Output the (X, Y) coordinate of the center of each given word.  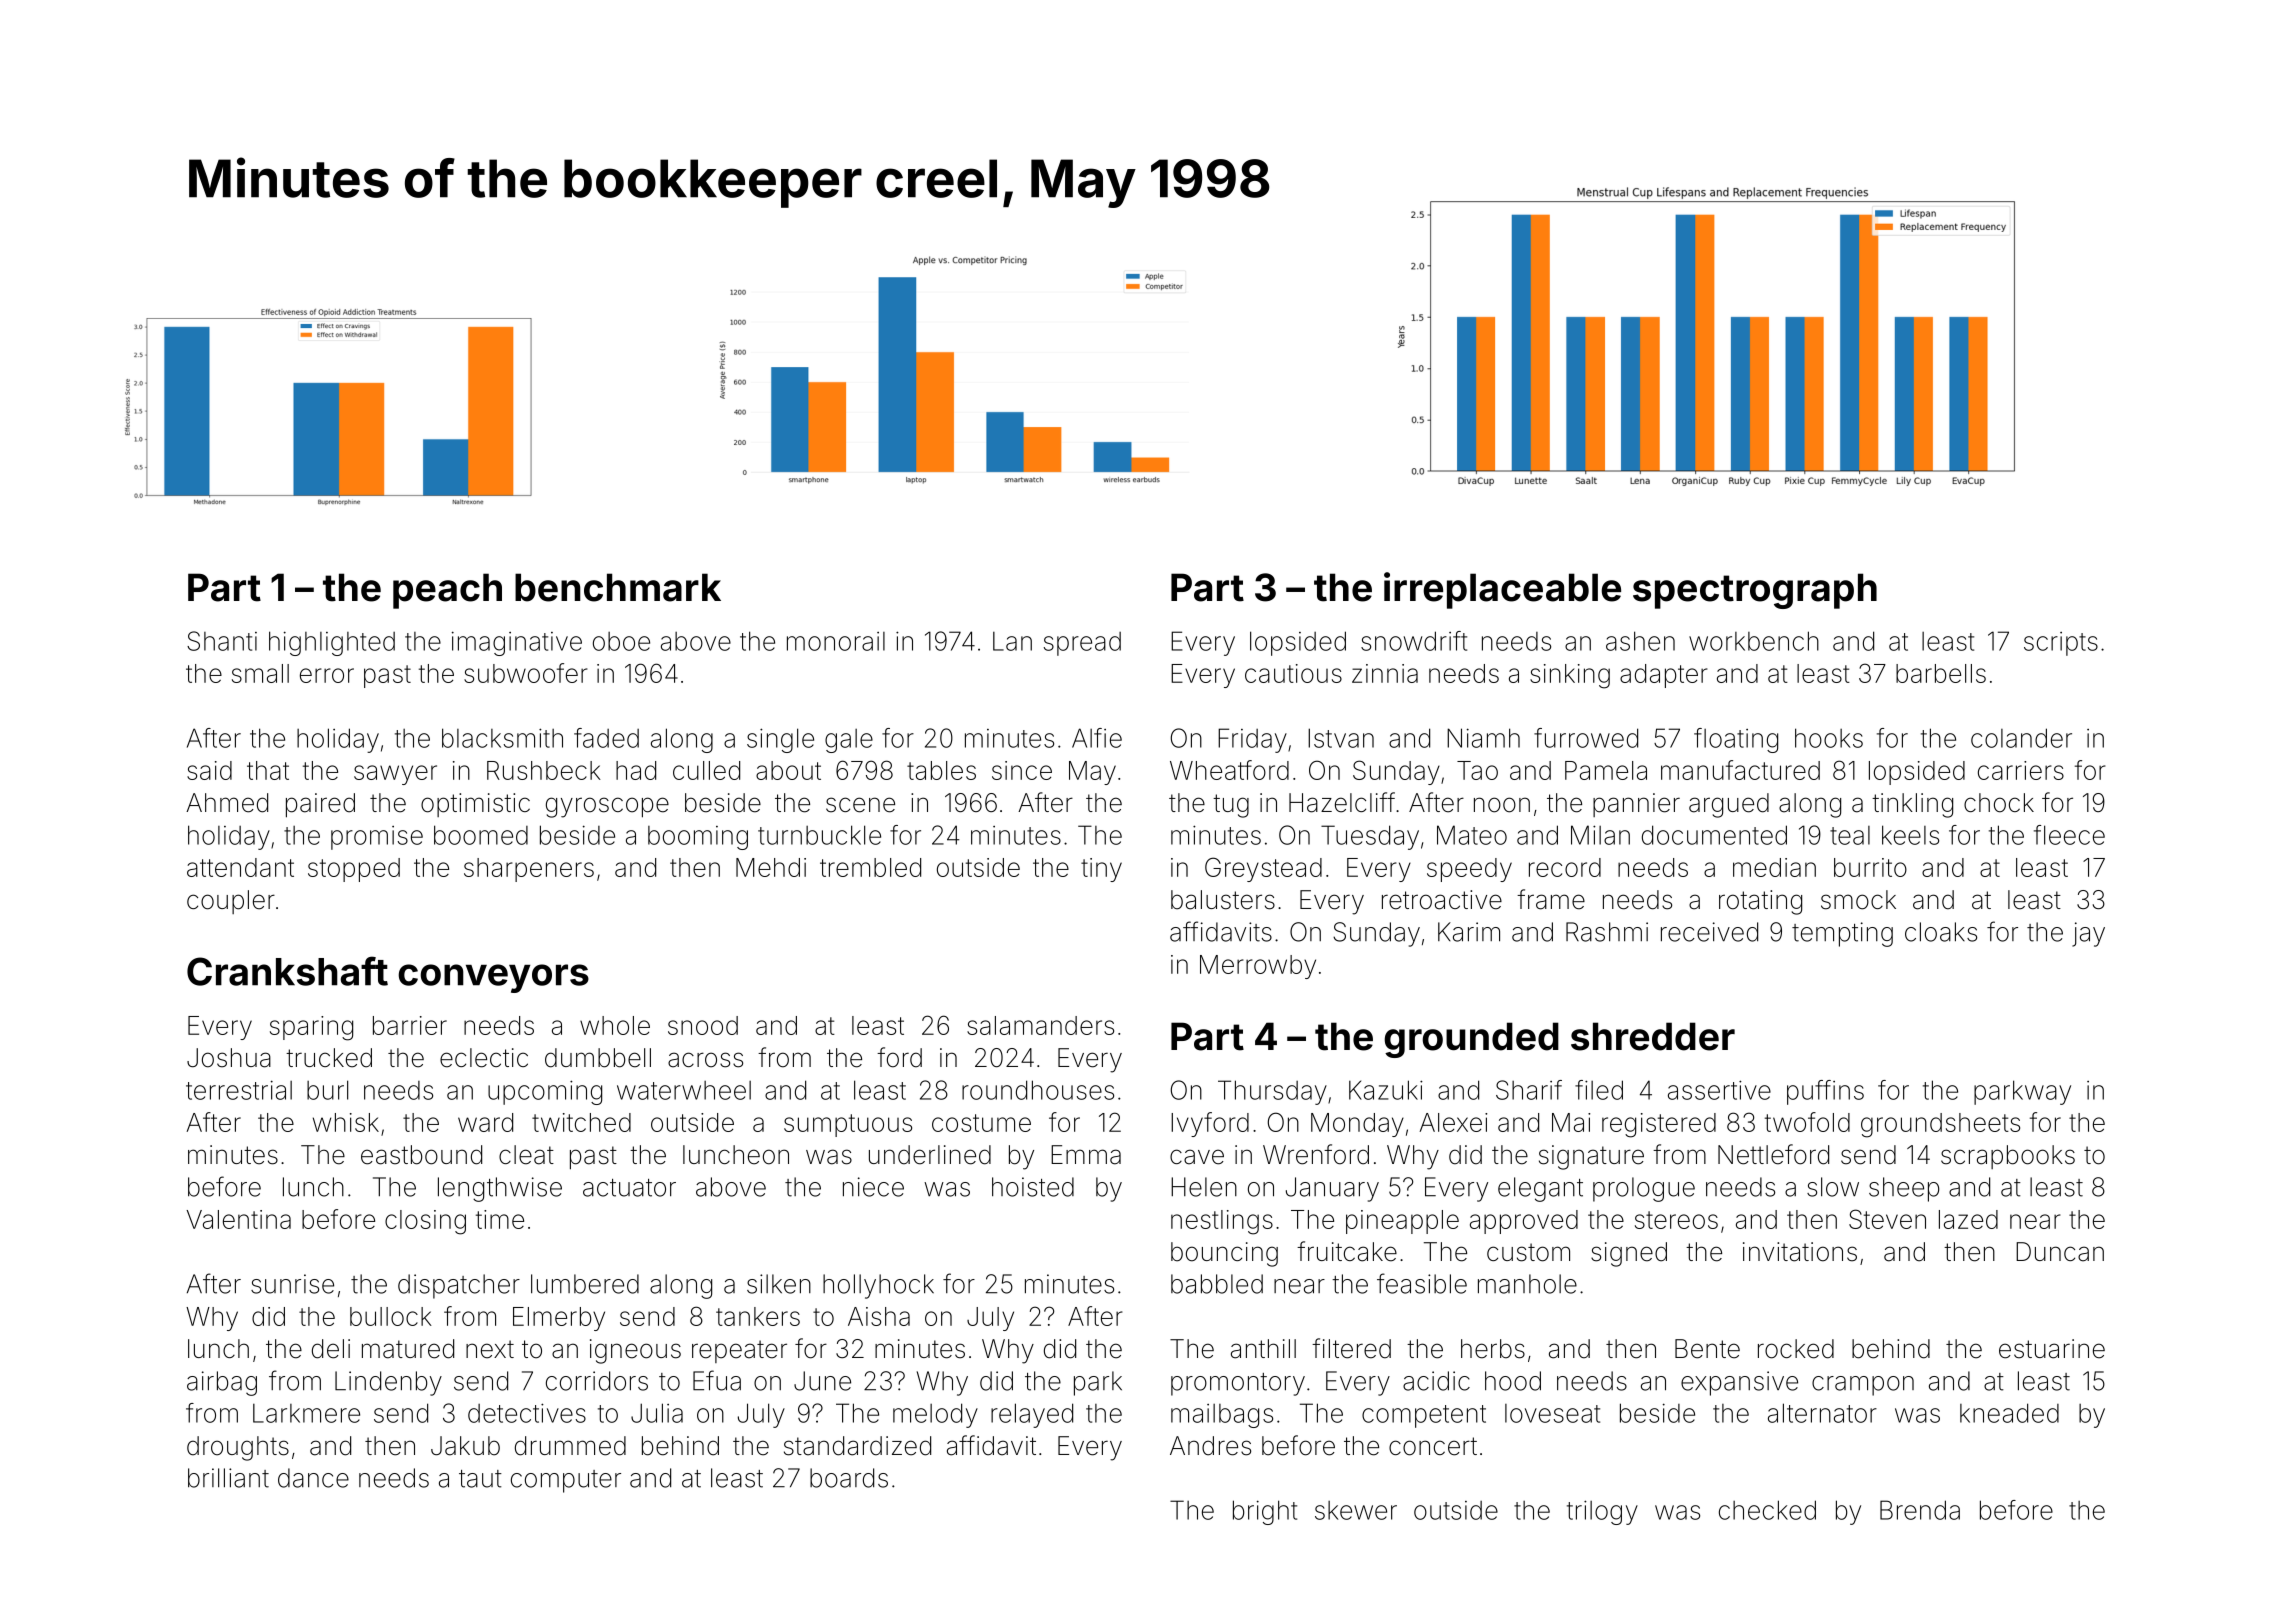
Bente (1707, 1349)
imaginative (517, 643)
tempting (1842, 934)
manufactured (1740, 770)
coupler (231, 902)
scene (860, 805)
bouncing (1224, 1254)
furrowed (1586, 738)
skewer (1356, 1510)
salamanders (1040, 1025)
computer (566, 1481)
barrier (410, 1025)
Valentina (238, 1219)
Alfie (1097, 738)
